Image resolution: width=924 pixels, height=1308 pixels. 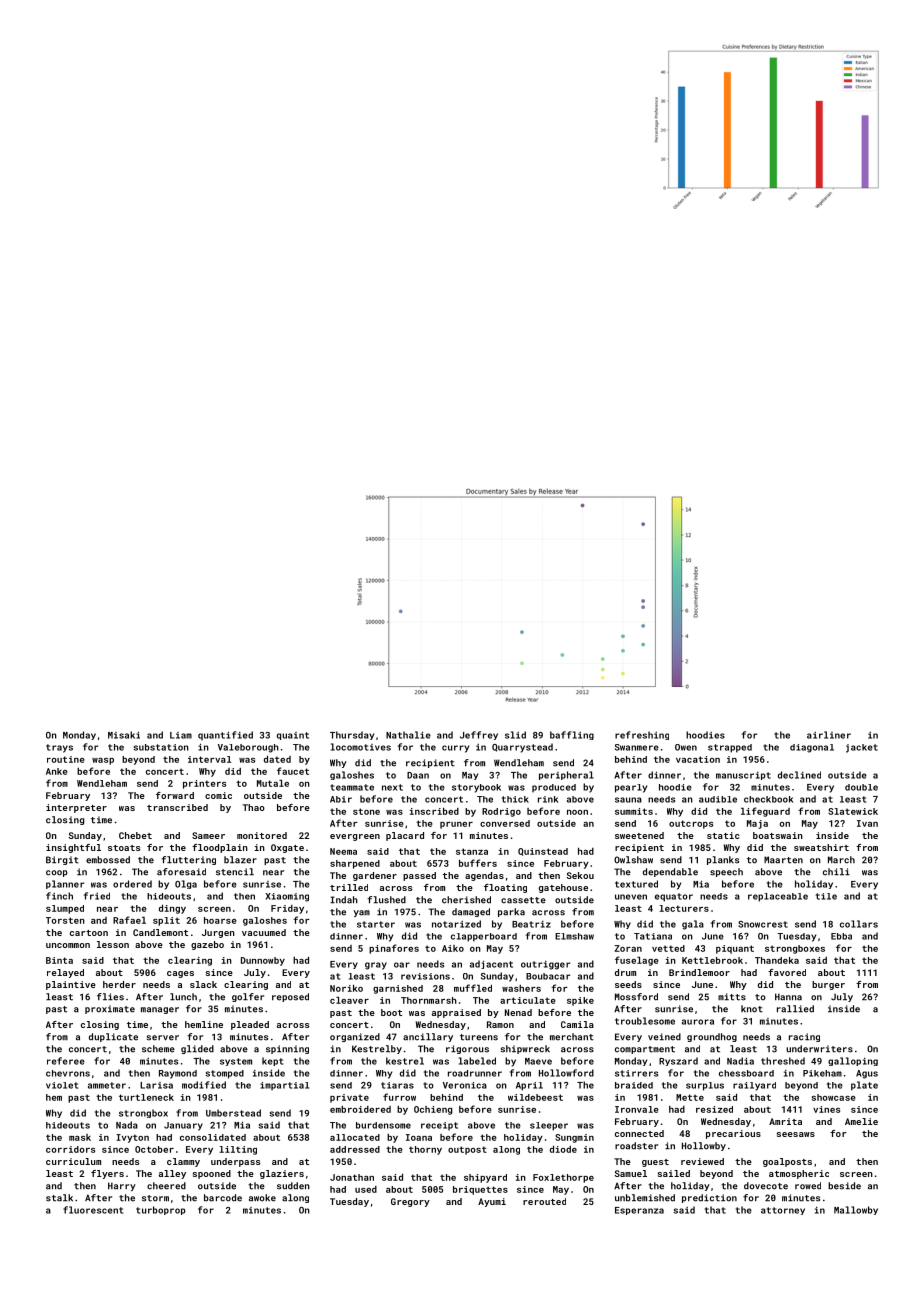 What do you see at coordinates (394, 949) in the screenshot?
I see `pinafores` at bounding box center [394, 949].
